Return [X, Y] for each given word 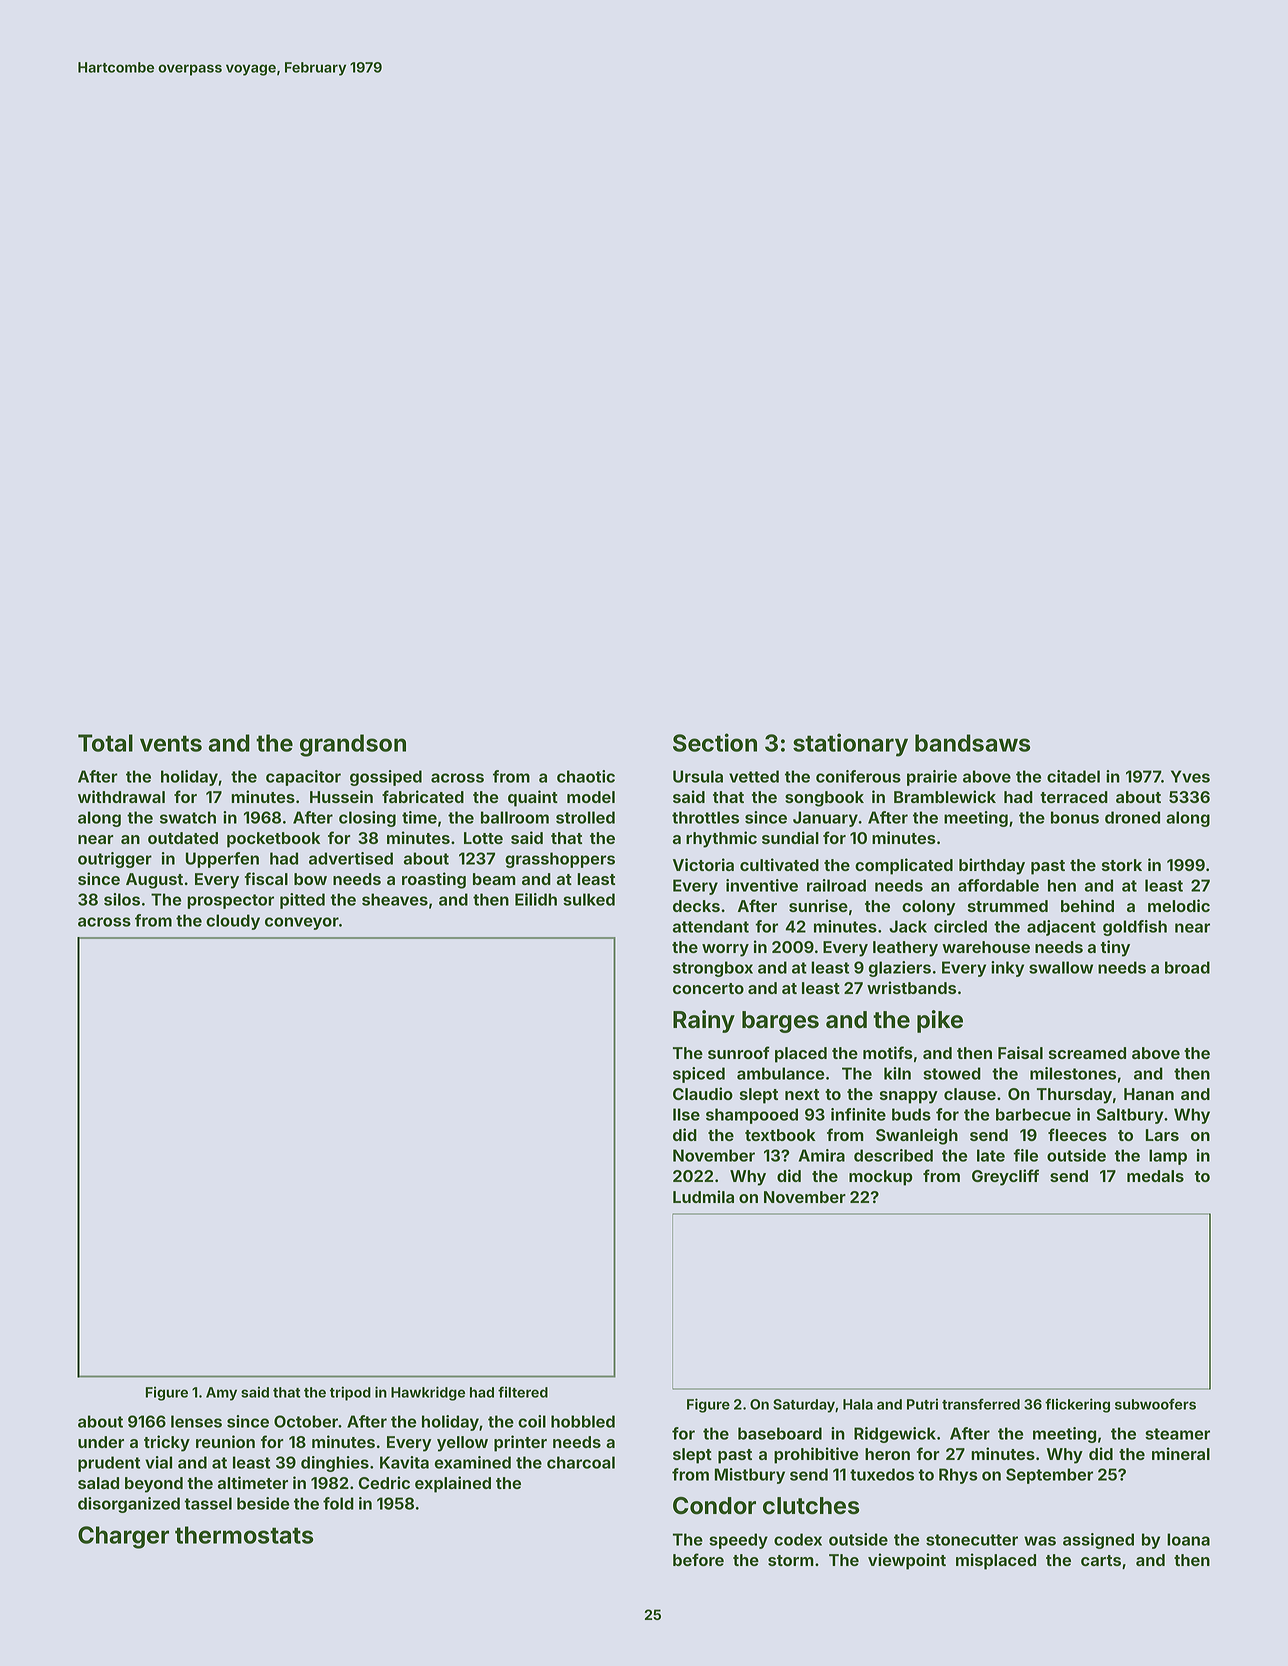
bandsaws [972, 743]
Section [715, 742]
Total [105, 743]
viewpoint [907, 1561]
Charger [123, 1537]
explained [453, 1484]
